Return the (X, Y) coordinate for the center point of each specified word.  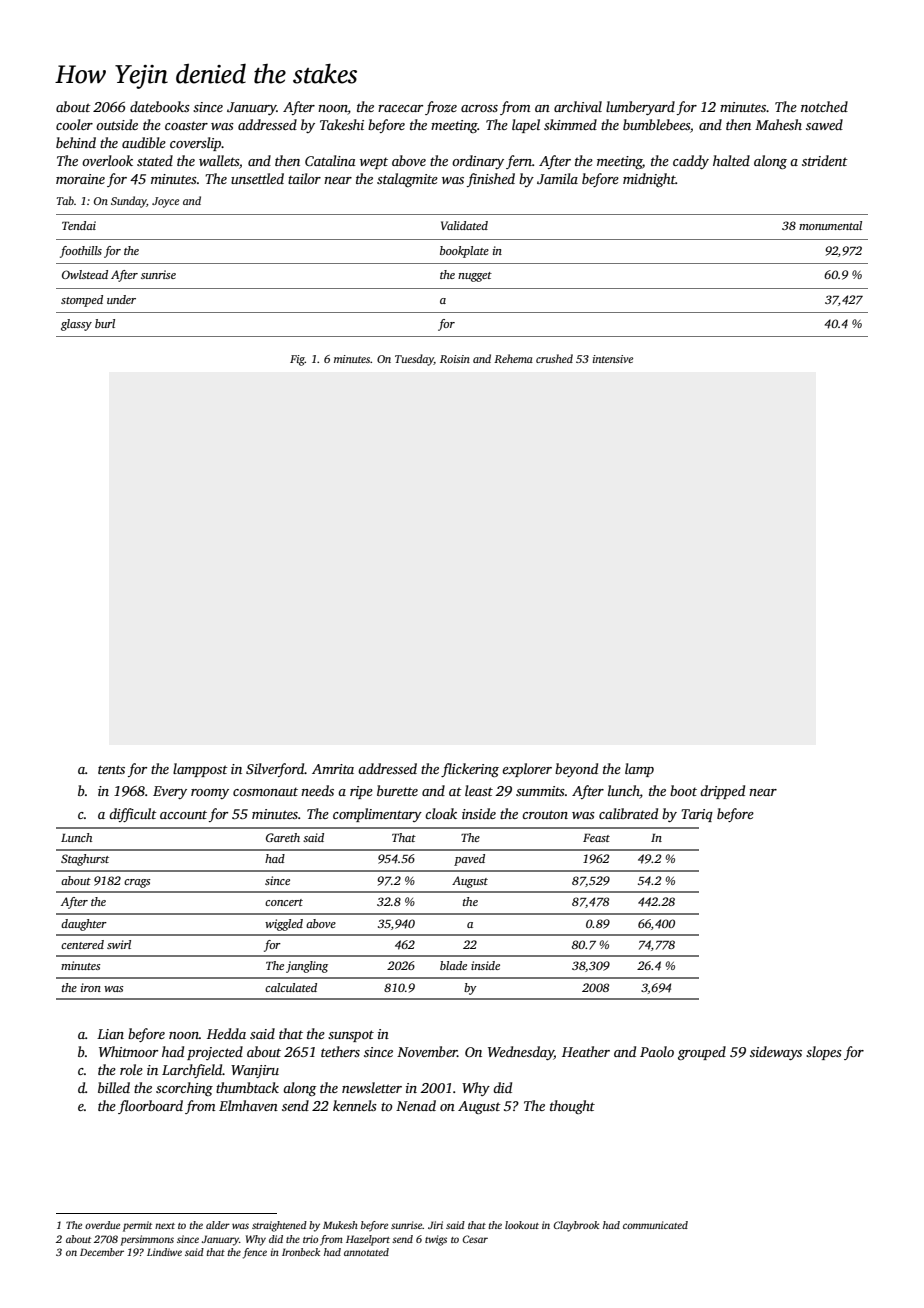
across (479, 108)
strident (825, 160)
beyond (576, 770)
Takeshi (342, 124)
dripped (722, 792)
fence (255, 1253)
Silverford (275, 770)
